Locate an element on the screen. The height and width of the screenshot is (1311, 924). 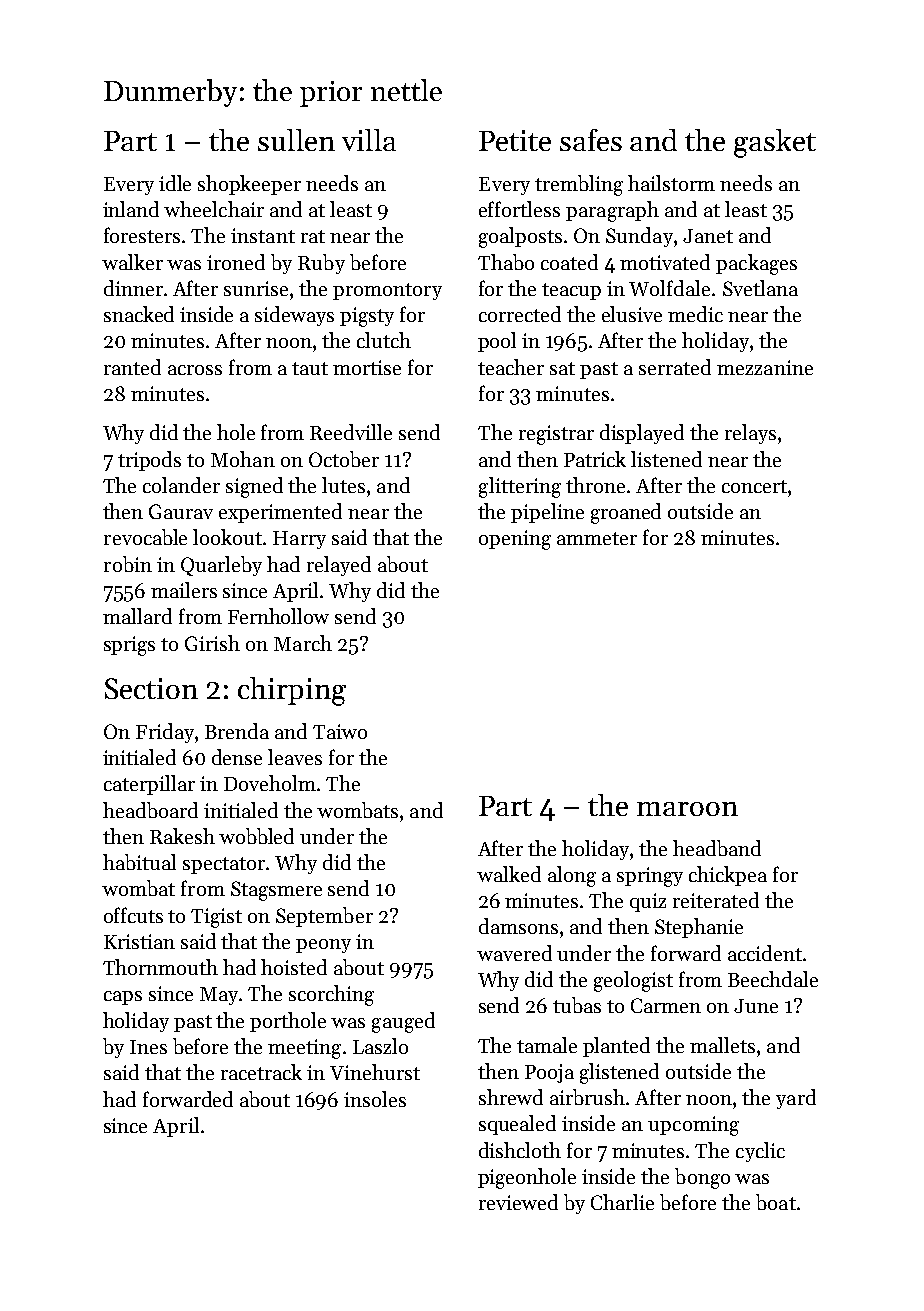
shopkeeper is located at coordinates (249, 185).
